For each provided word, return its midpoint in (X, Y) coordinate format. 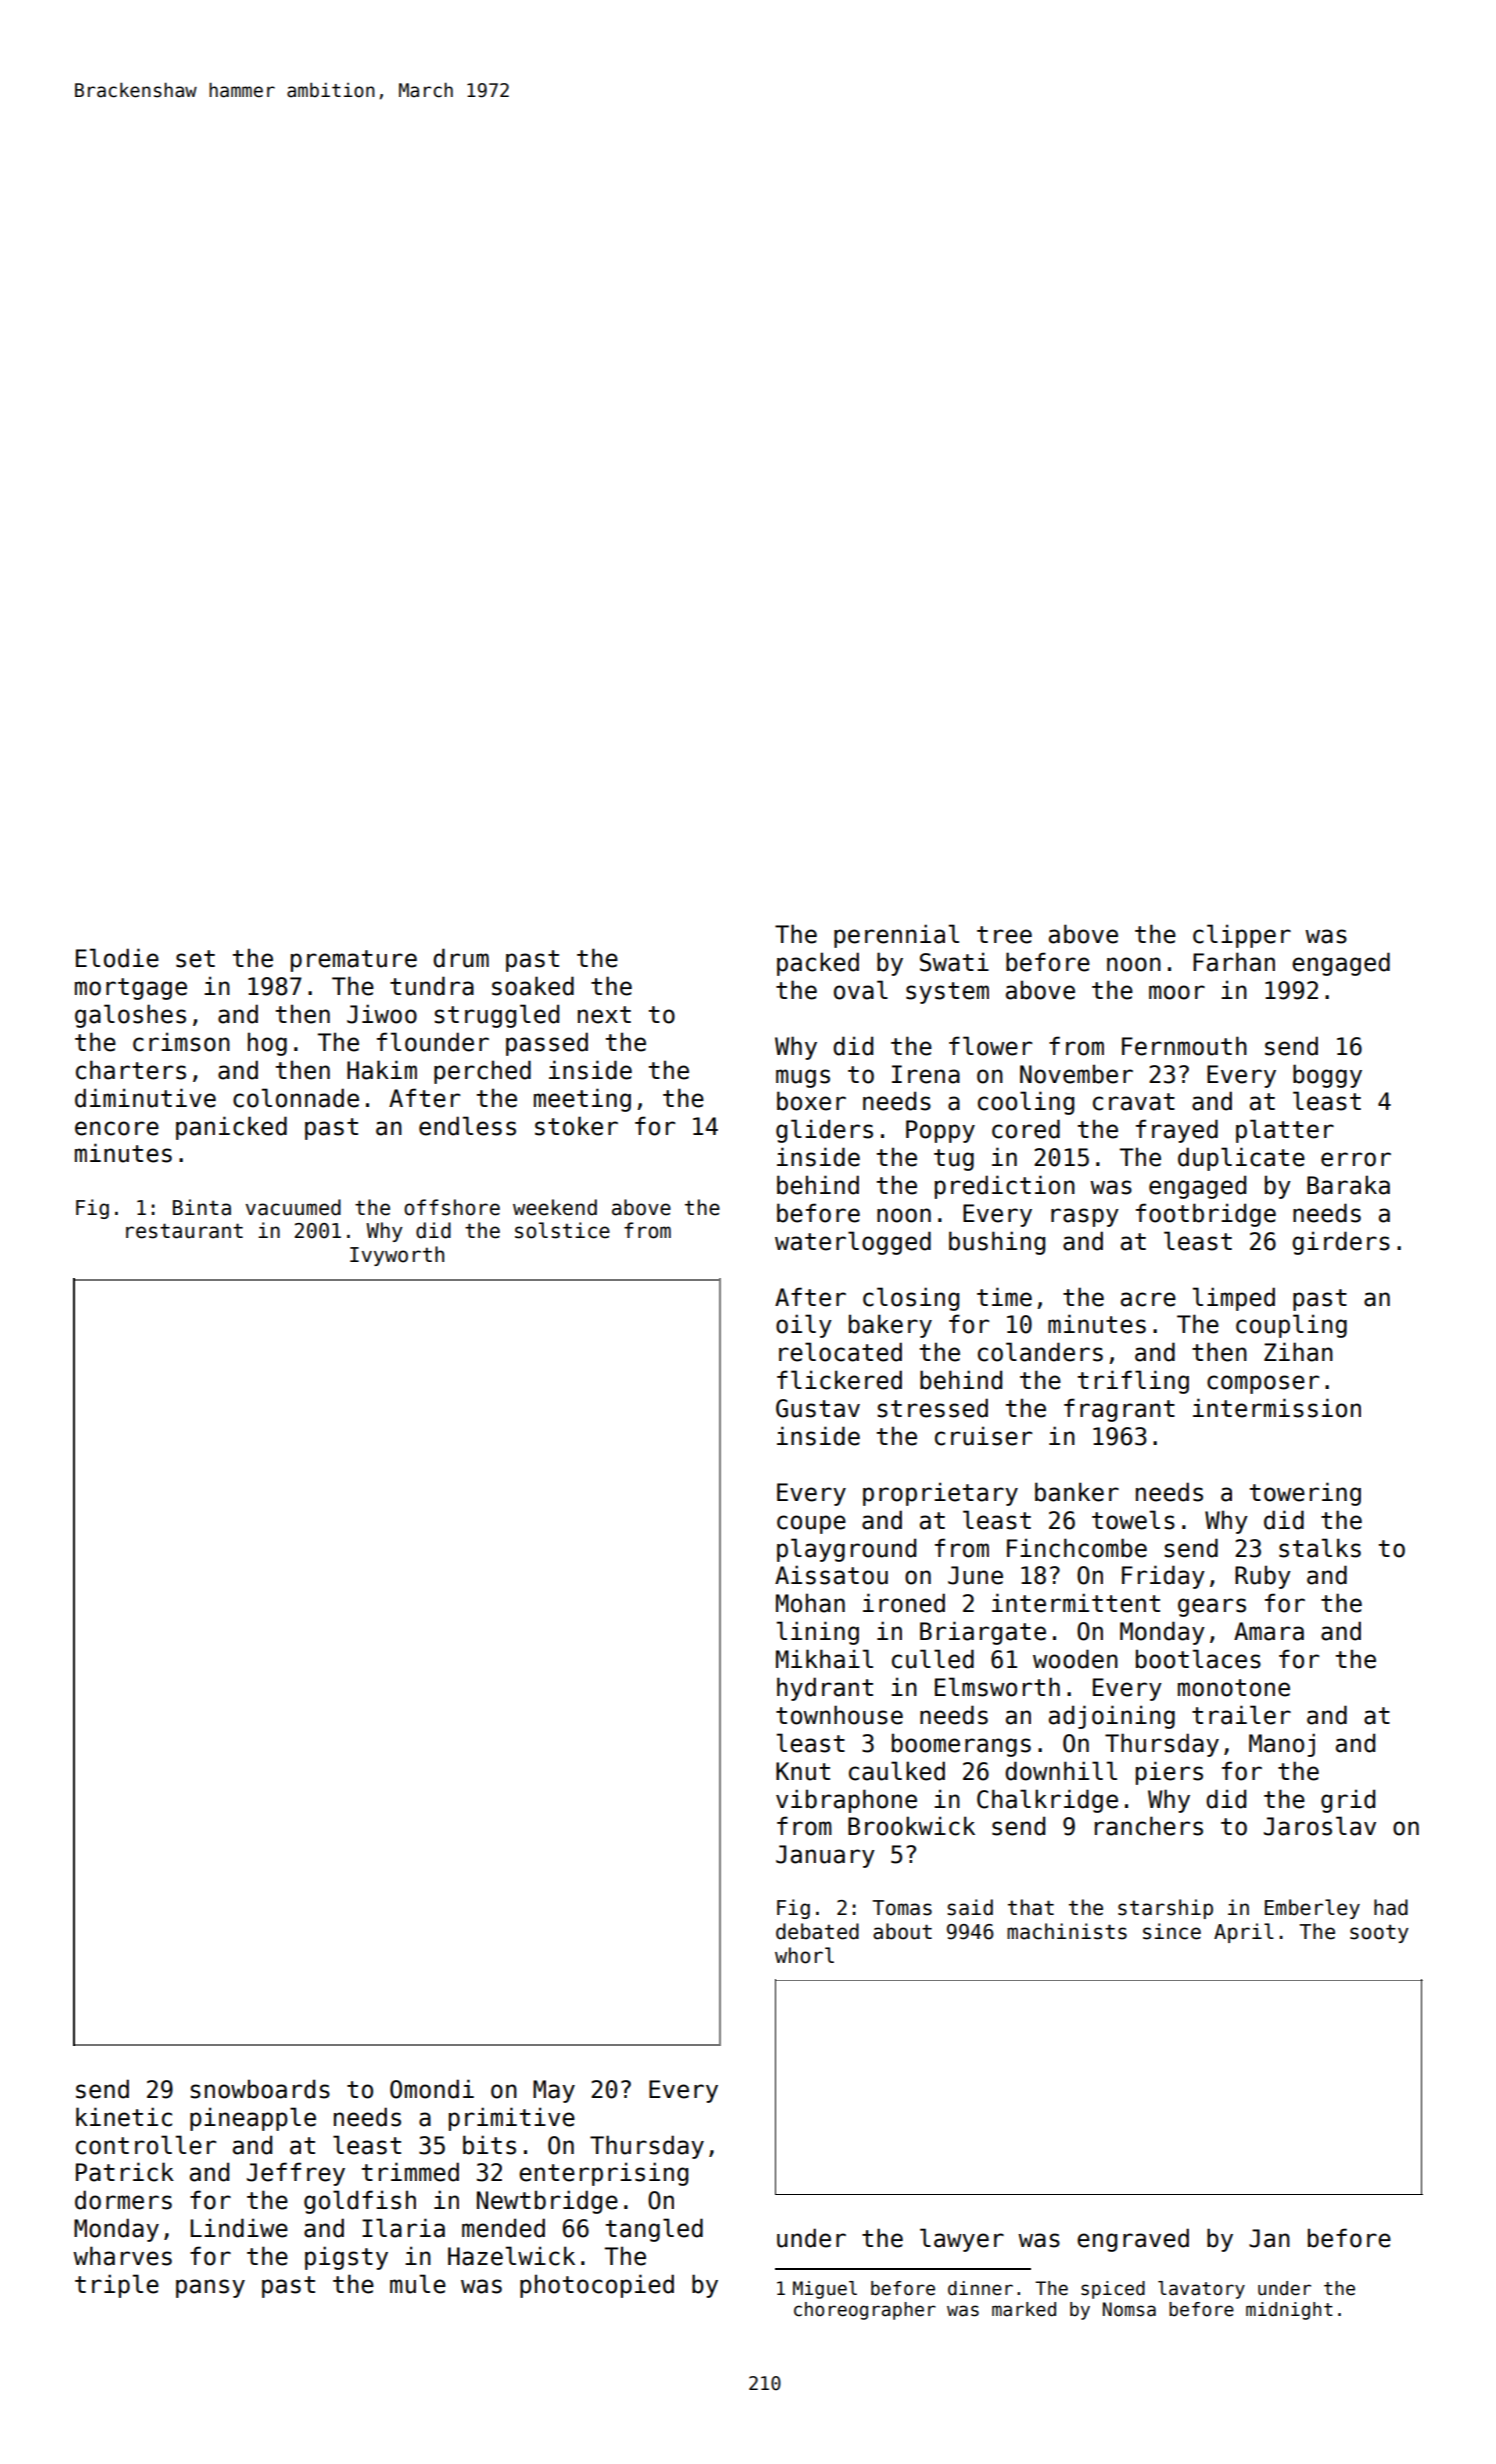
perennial (896, 936)
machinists (1067, 1931)
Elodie (117, 958)
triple (117, 2286)
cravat (1134, 1102)
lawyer (962, 2240)
